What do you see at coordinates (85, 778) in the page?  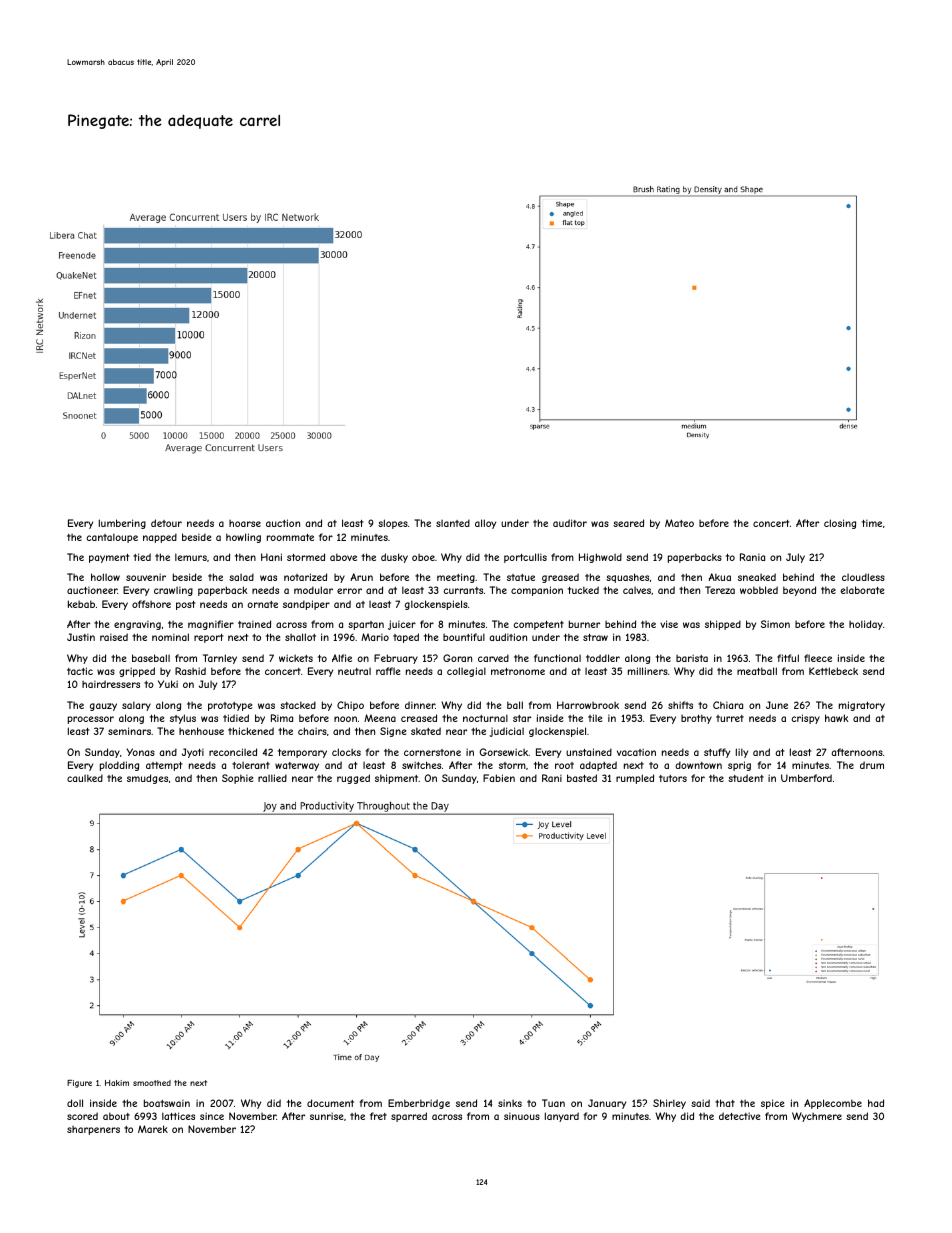 I see `caulked` at bounding box center [85, 778].
